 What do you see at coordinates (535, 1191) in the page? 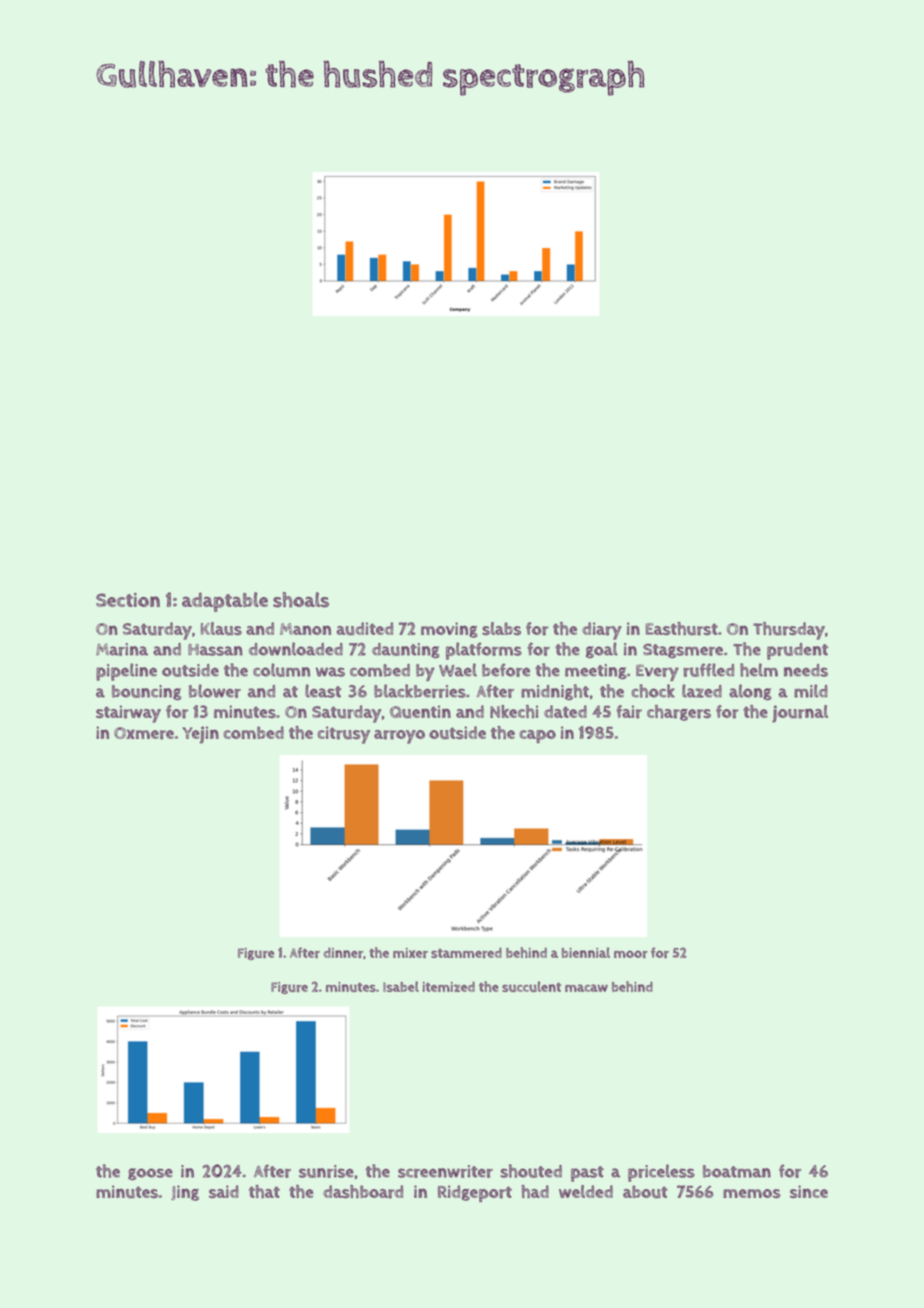
I see `had` at bounding box center [535, 1191].
